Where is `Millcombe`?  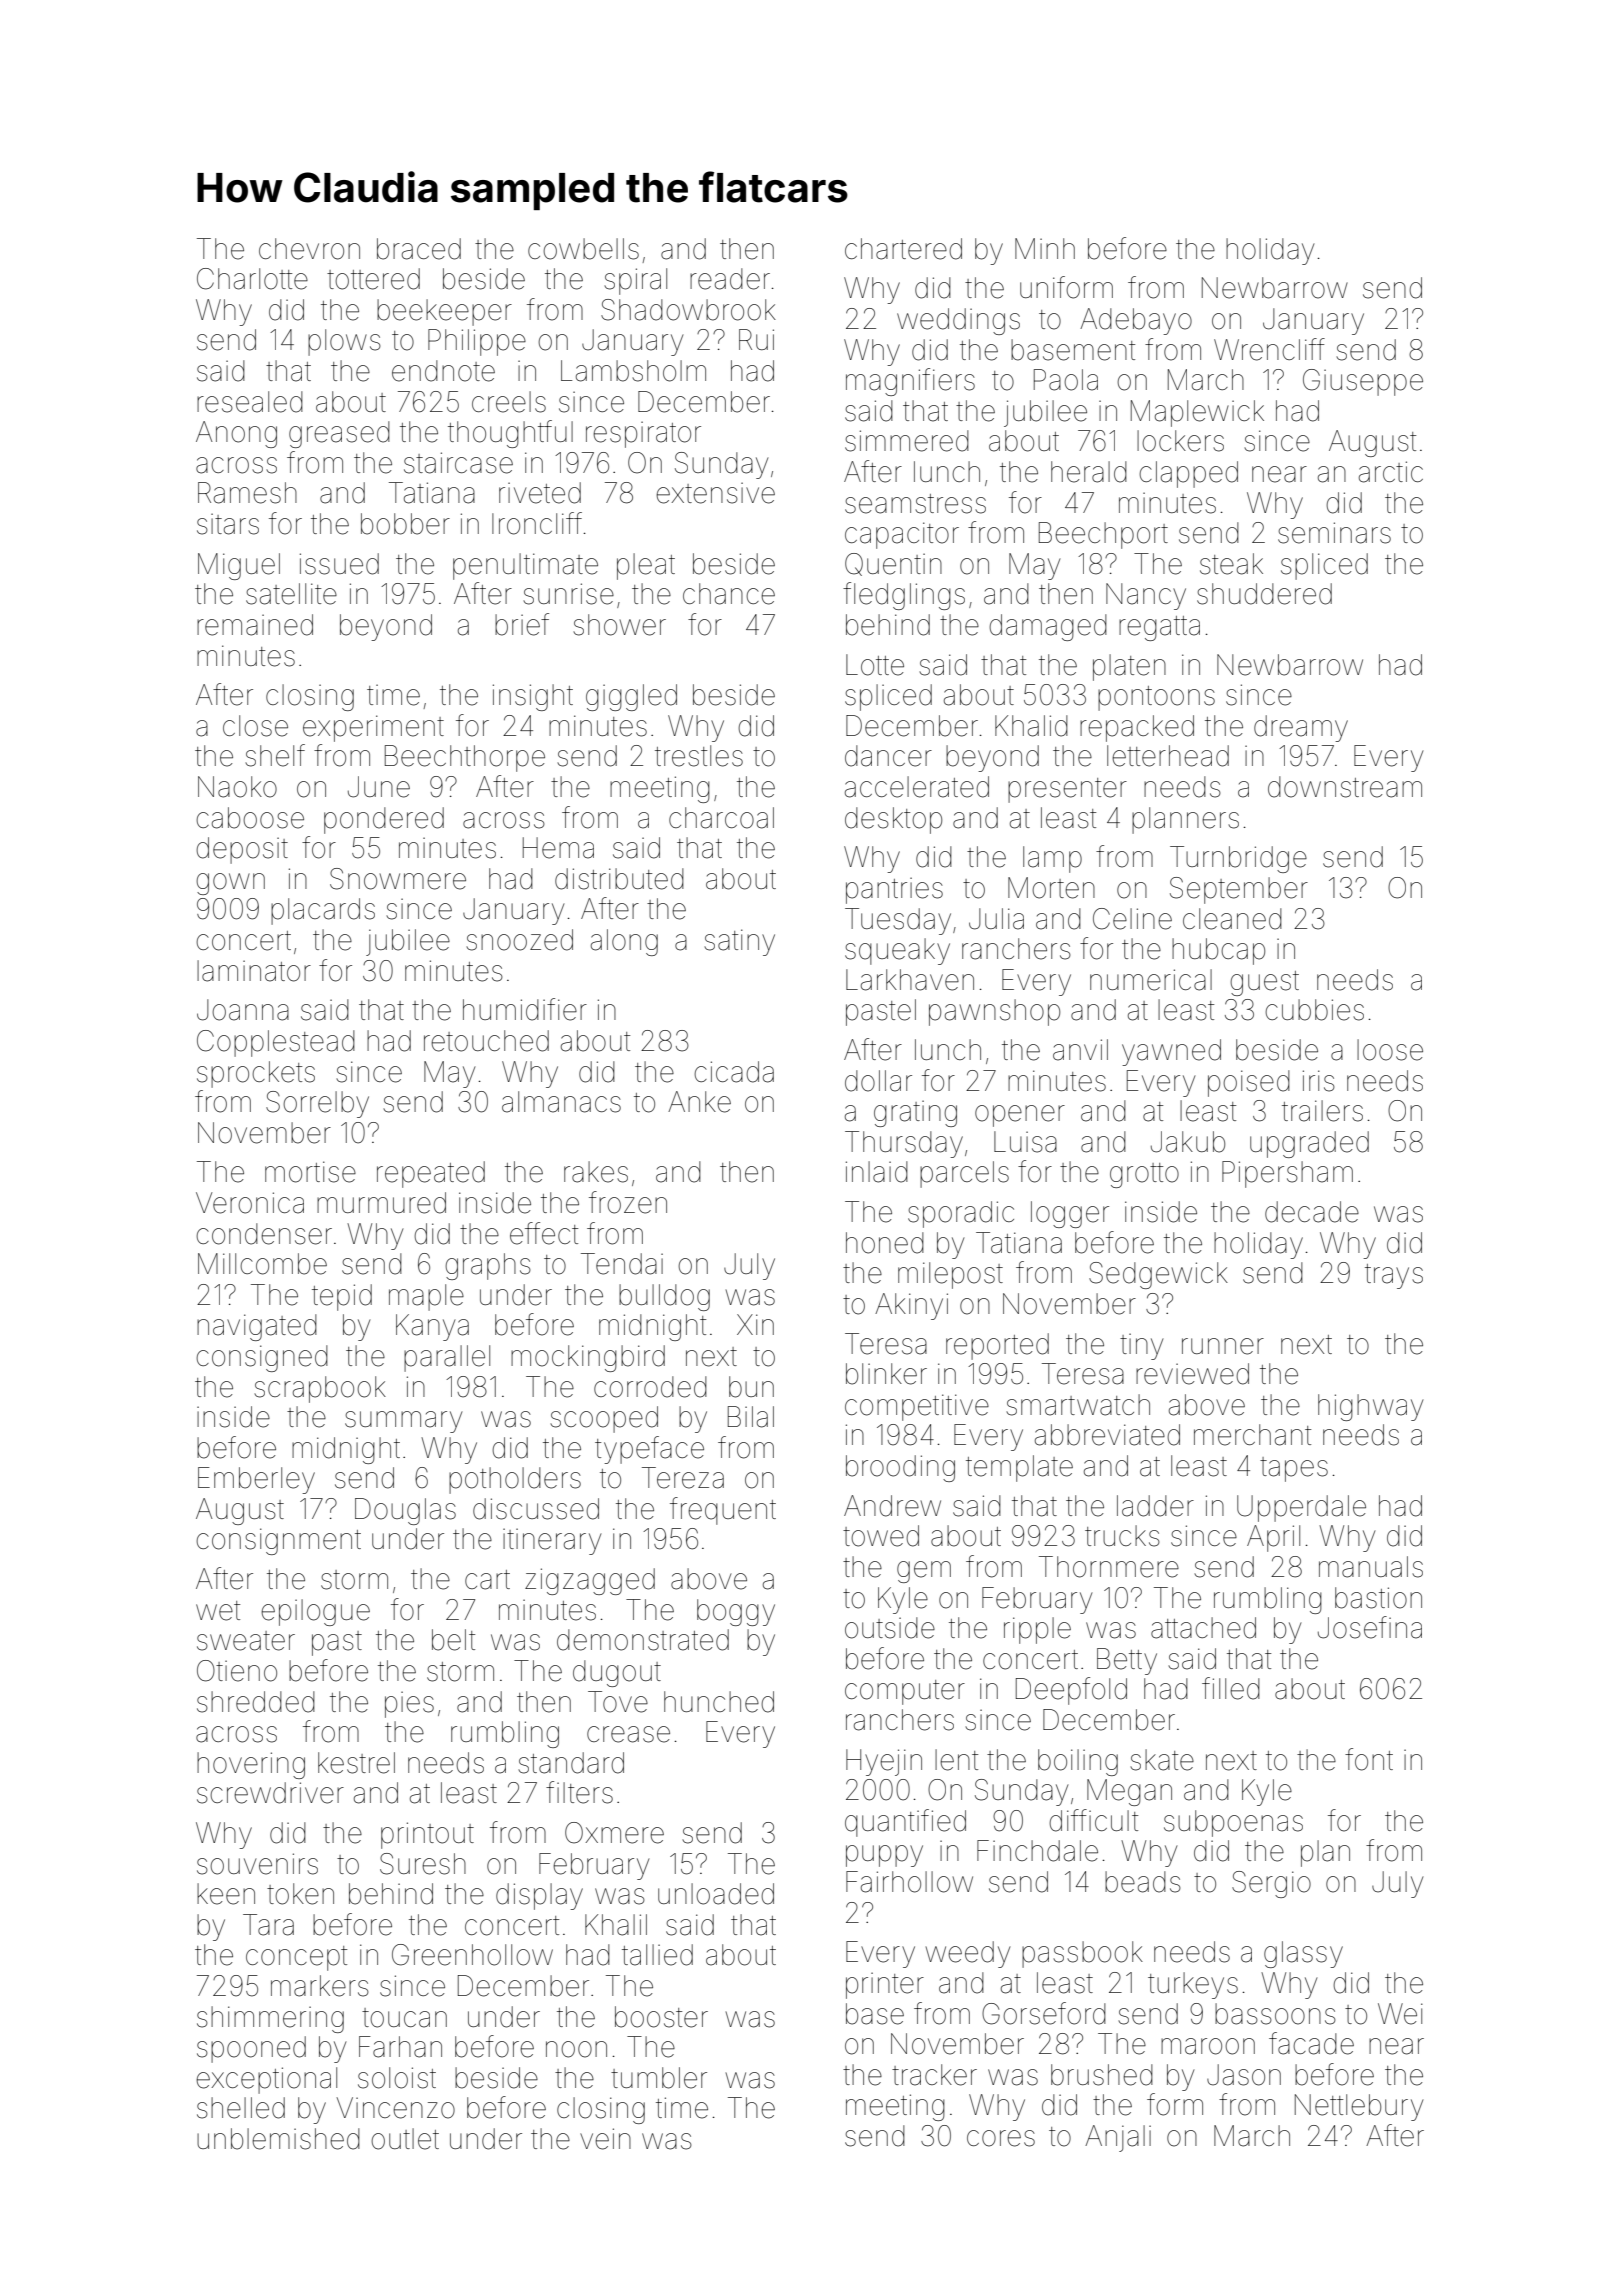
Millcombe is located at coordinates (262, 1264).
